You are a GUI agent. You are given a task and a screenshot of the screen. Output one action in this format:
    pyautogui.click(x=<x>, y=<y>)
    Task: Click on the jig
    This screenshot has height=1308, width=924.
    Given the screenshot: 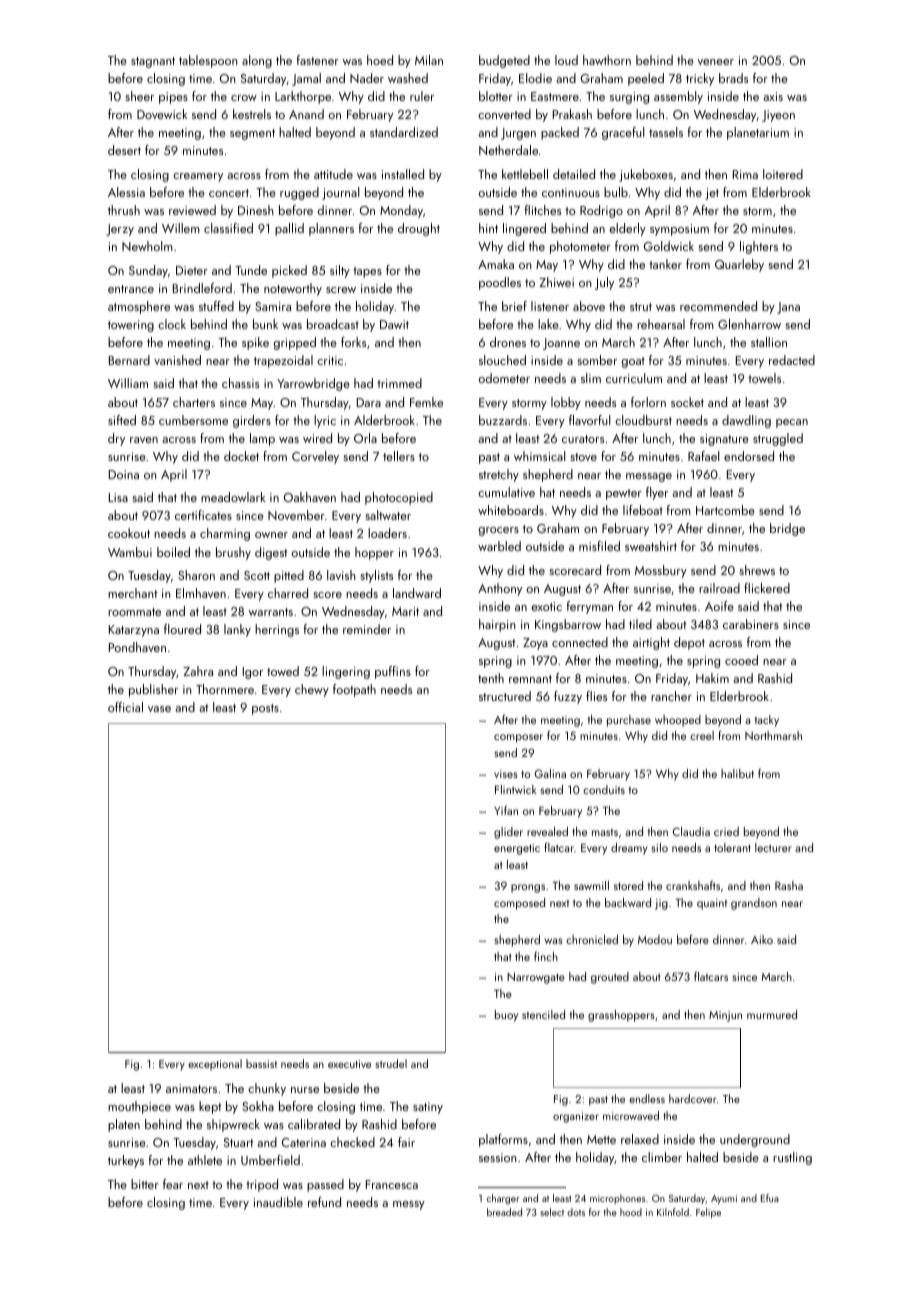 What is the action you would take?
    pyautogui.click(x=661, y=904)
